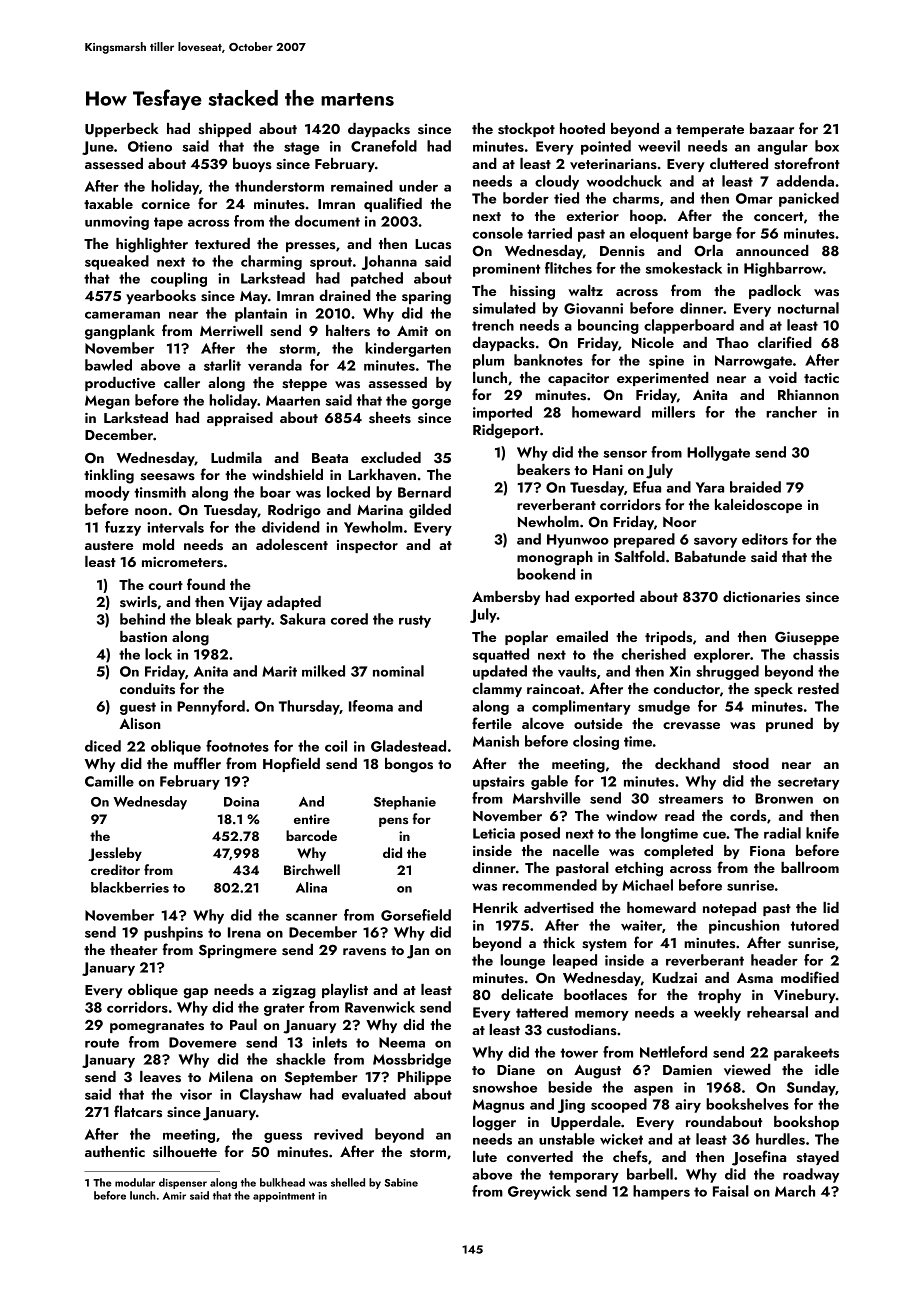 This screenshot has height=1308, width=924. Describe the element at coordinates (640, 556) in the screenshot. I see `Saltfold` at that location.
